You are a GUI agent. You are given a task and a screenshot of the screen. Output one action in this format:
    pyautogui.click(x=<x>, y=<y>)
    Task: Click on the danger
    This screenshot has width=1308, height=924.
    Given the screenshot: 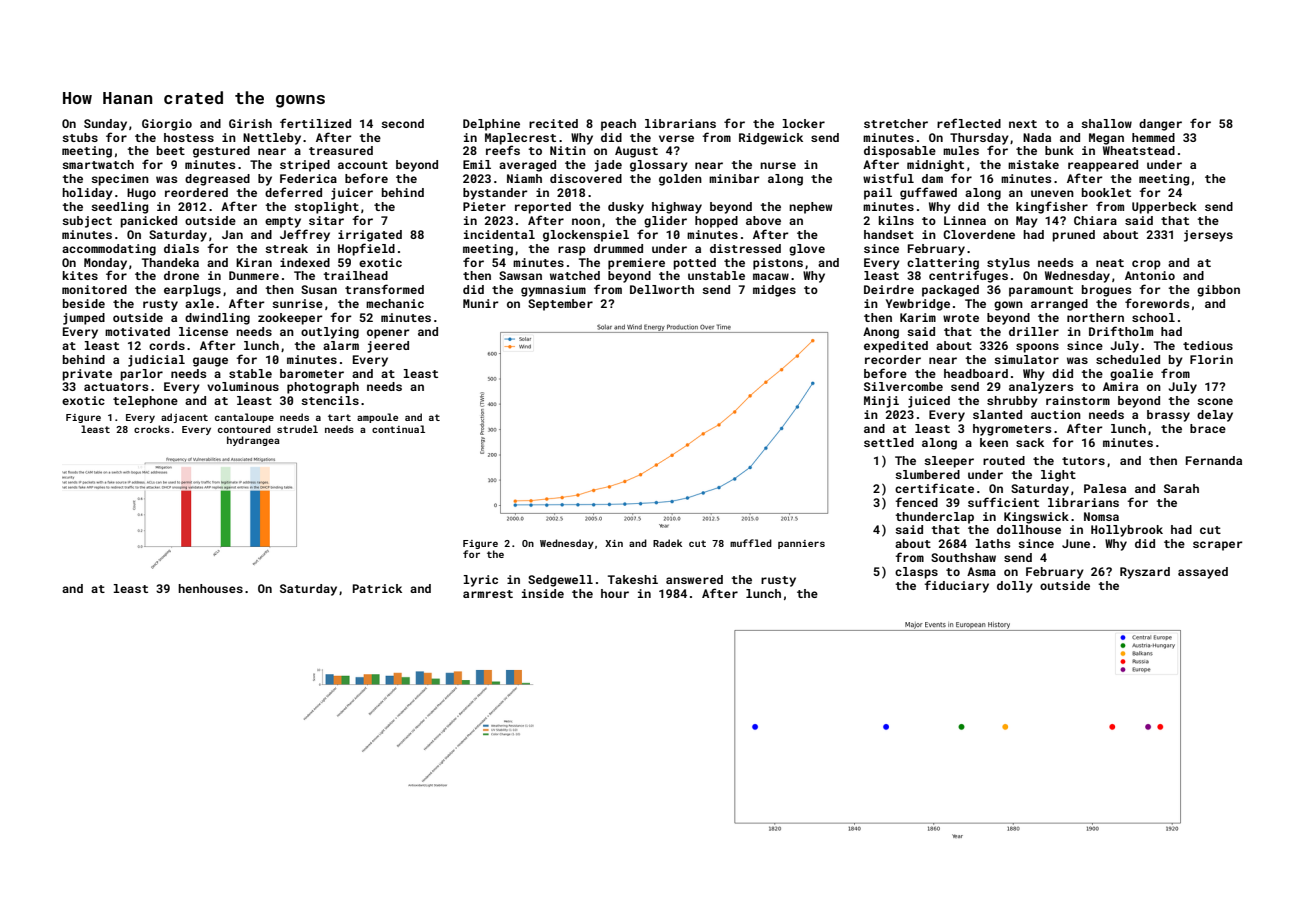 What is the action you would take?
    pyautogui.click(x=1160, y=125)
